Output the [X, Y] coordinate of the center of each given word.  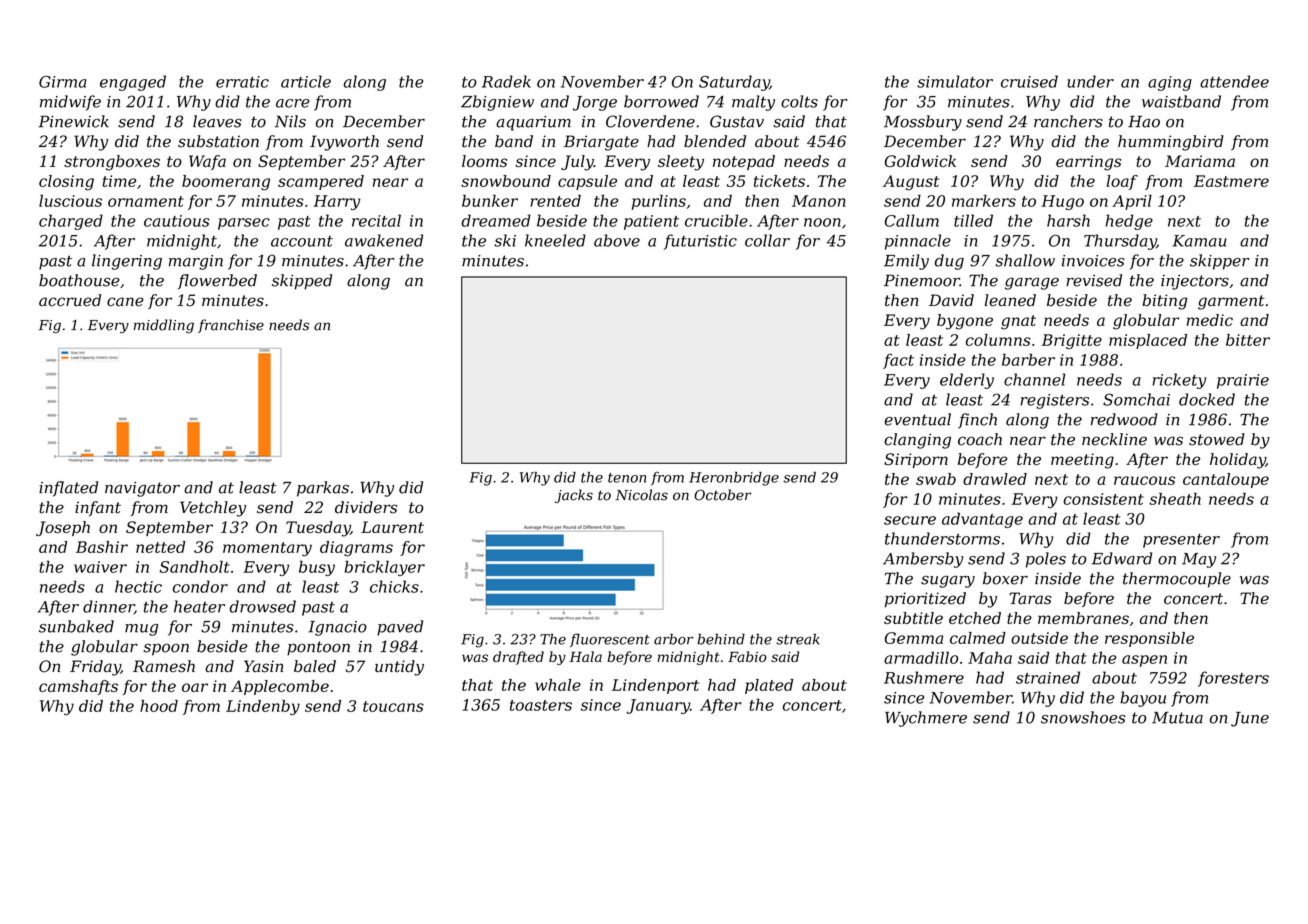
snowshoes [1083, 717]
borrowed [661, 101]
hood [159, 706]
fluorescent [610, 640]
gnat [1018, 322]
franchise [231, 326]
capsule [587, 182]
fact [898, 361]
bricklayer [385, 568]
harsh [1068, 220]
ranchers [1068, 121]
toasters [541, 705]
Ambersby [923, 560]
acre [293, 103]
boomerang [226, 183]
